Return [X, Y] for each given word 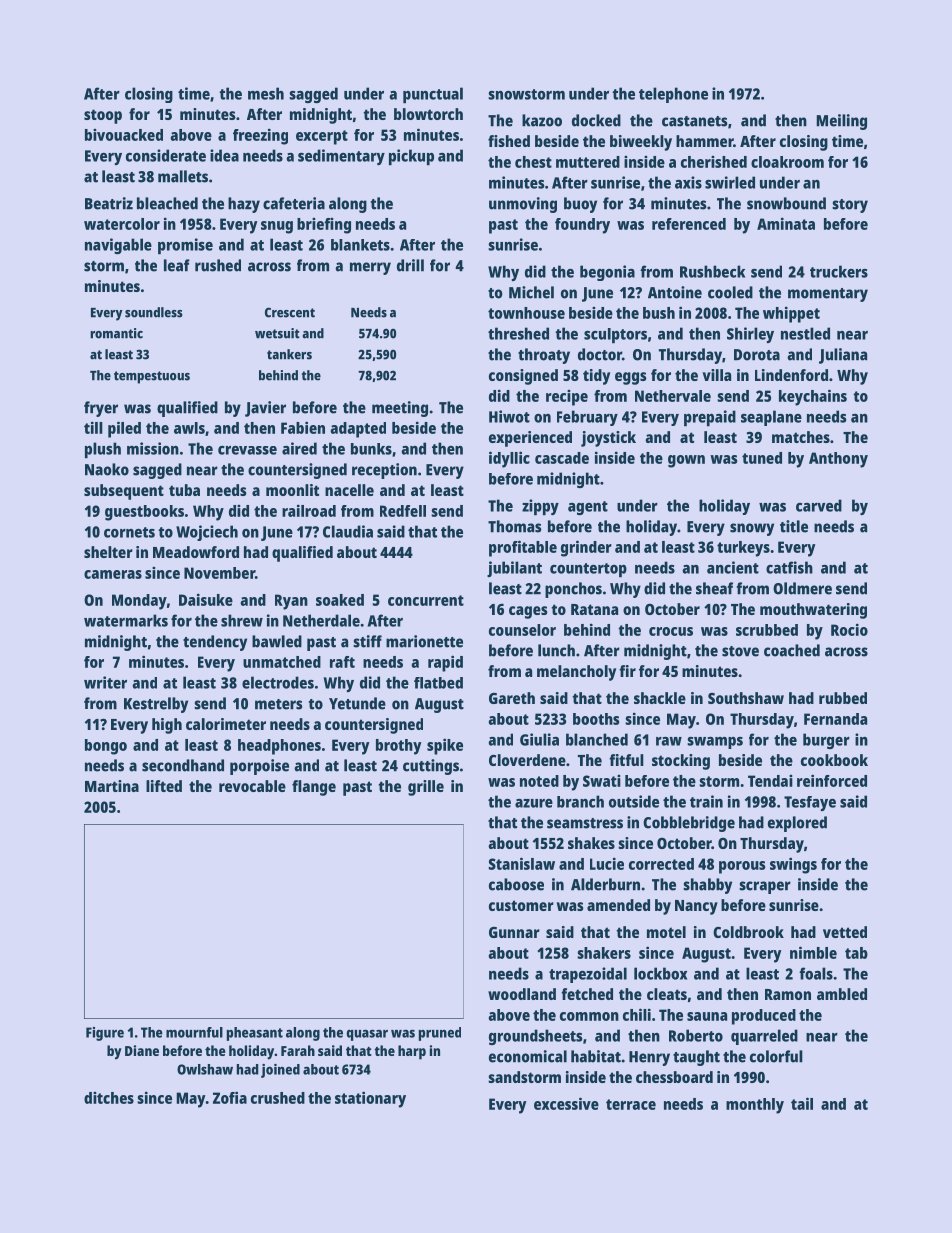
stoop [103, 116]
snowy [752, 529]
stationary [370, 1099]
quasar [367, 1035]
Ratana [594, 609]
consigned [523, 377]
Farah [298, 1050]
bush [659, 313]
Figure [105, 1034]
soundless [154, 312]
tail [802, 1103]
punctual [433, 95]
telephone [673, 95]
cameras [113, 574]
